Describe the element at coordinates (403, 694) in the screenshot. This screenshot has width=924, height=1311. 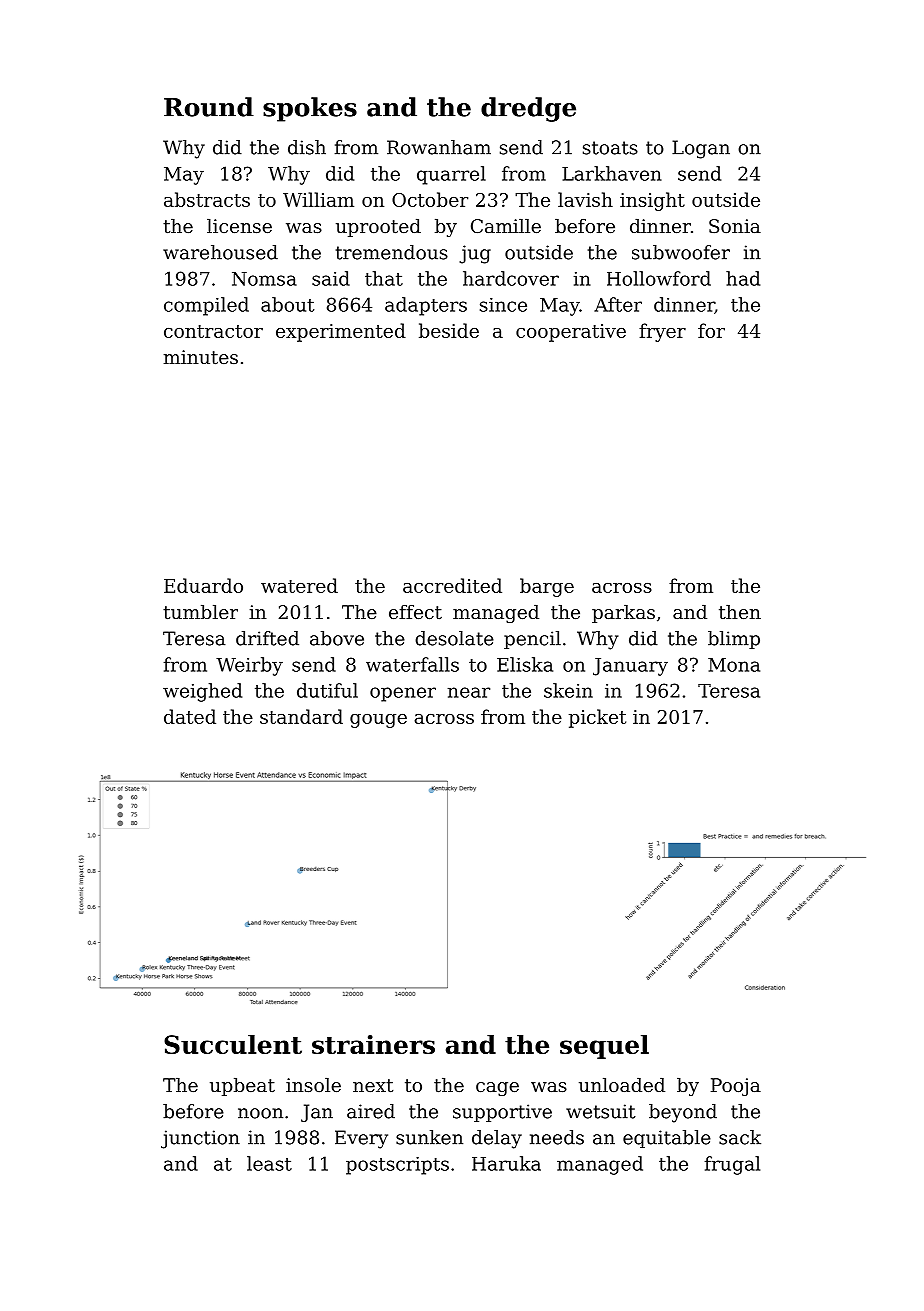
I see `opener` at that location.
